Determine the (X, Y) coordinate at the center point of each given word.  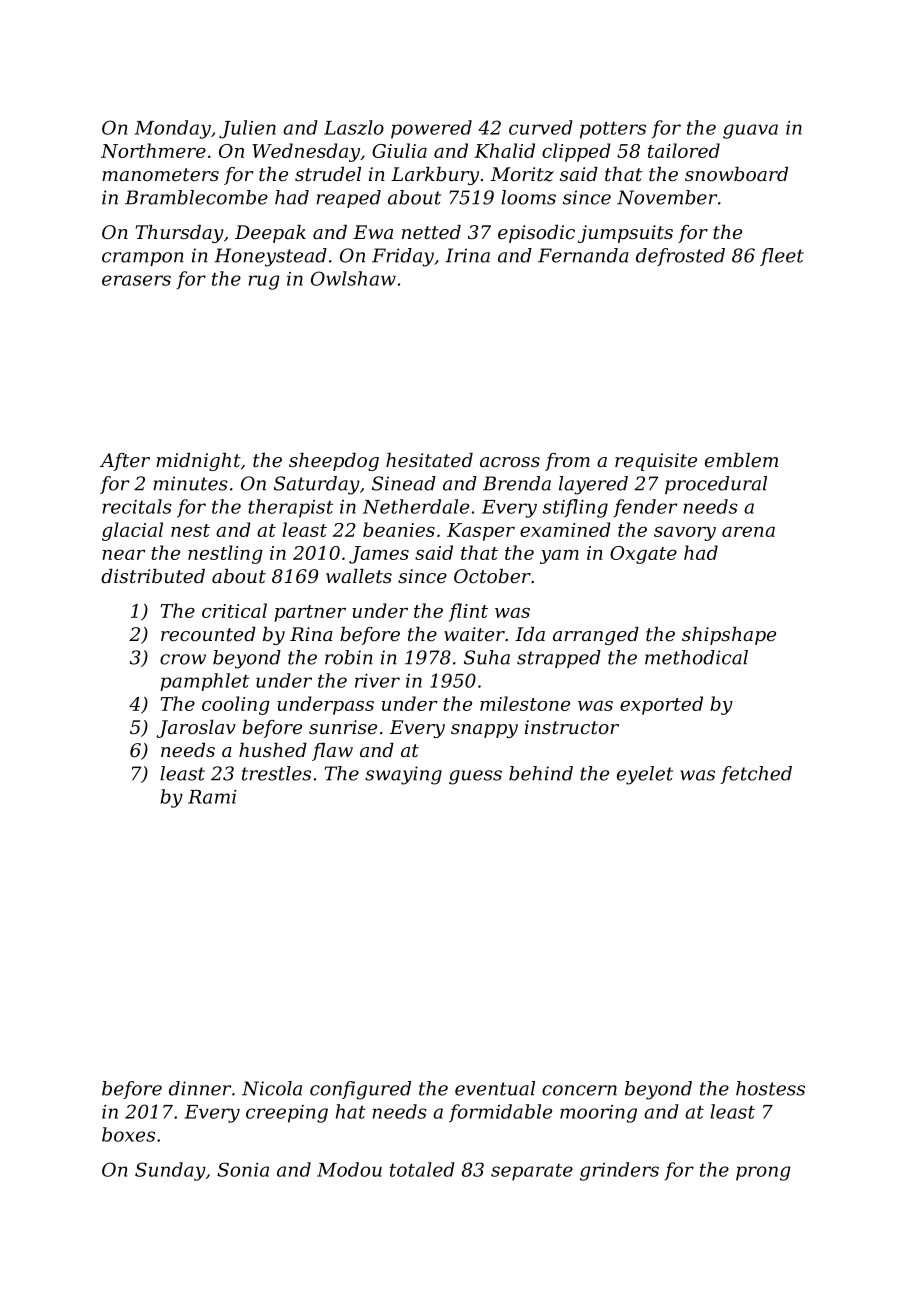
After (125, 462)
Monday (173, 129)
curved (541, 127)
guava (750, 131)
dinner (200, 1088)
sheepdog (334, 462)
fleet (782, 257)
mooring (598, 1114)
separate (532, 1172)
